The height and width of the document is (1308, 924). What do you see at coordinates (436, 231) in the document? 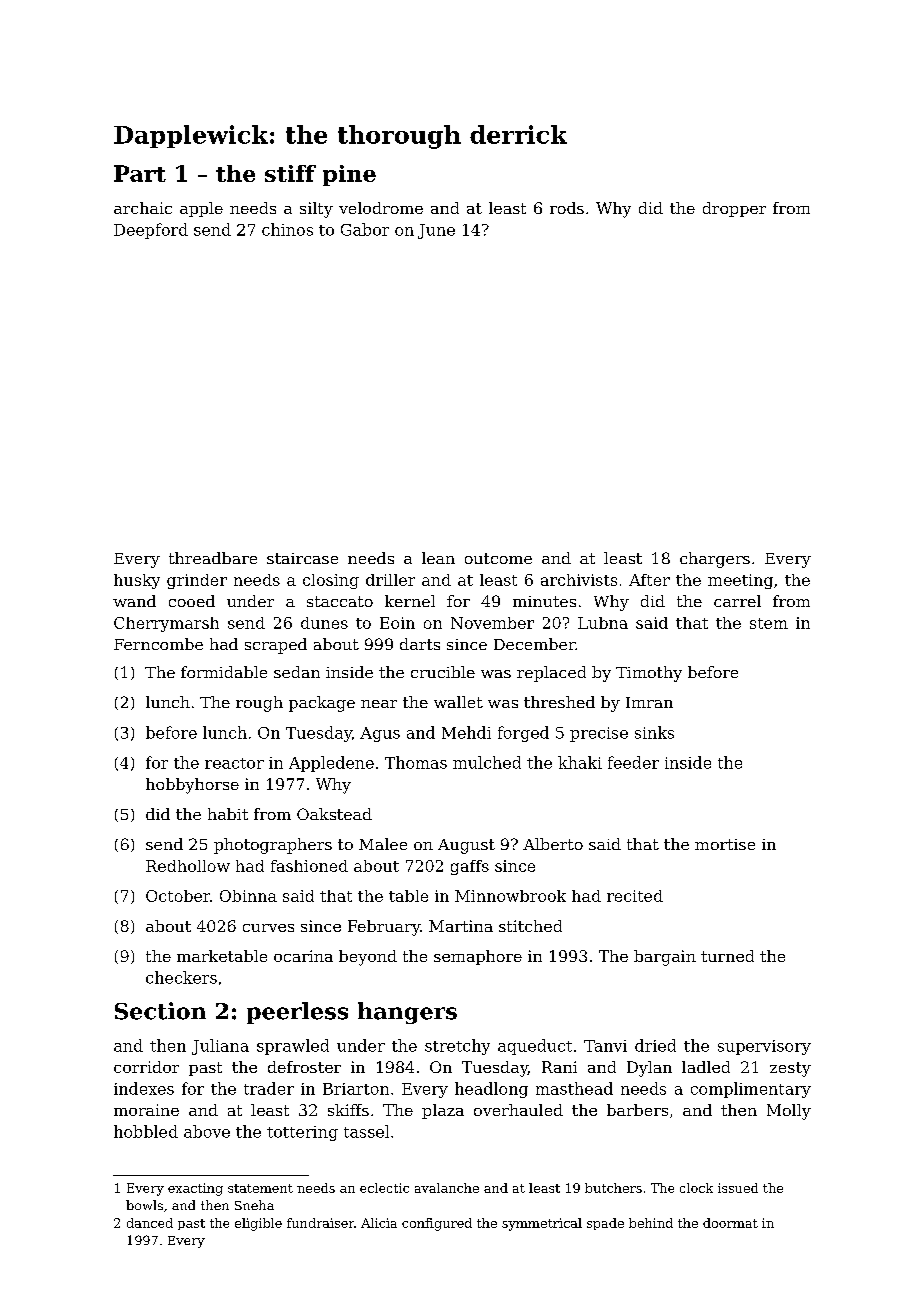
I see `June` at bounding box center [436, 231].
